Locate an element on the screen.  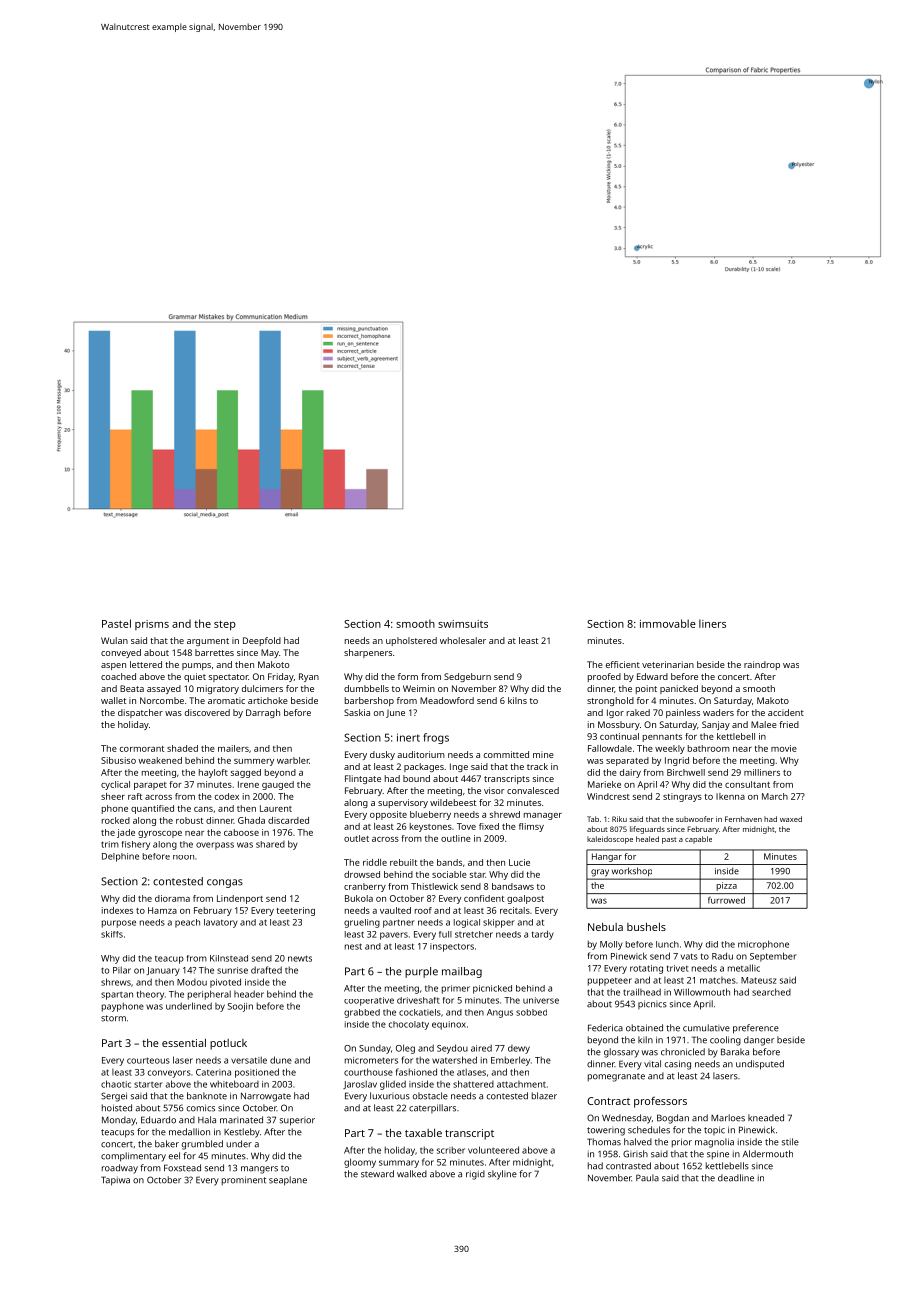
pavers is located at coordinates (394, 936).
